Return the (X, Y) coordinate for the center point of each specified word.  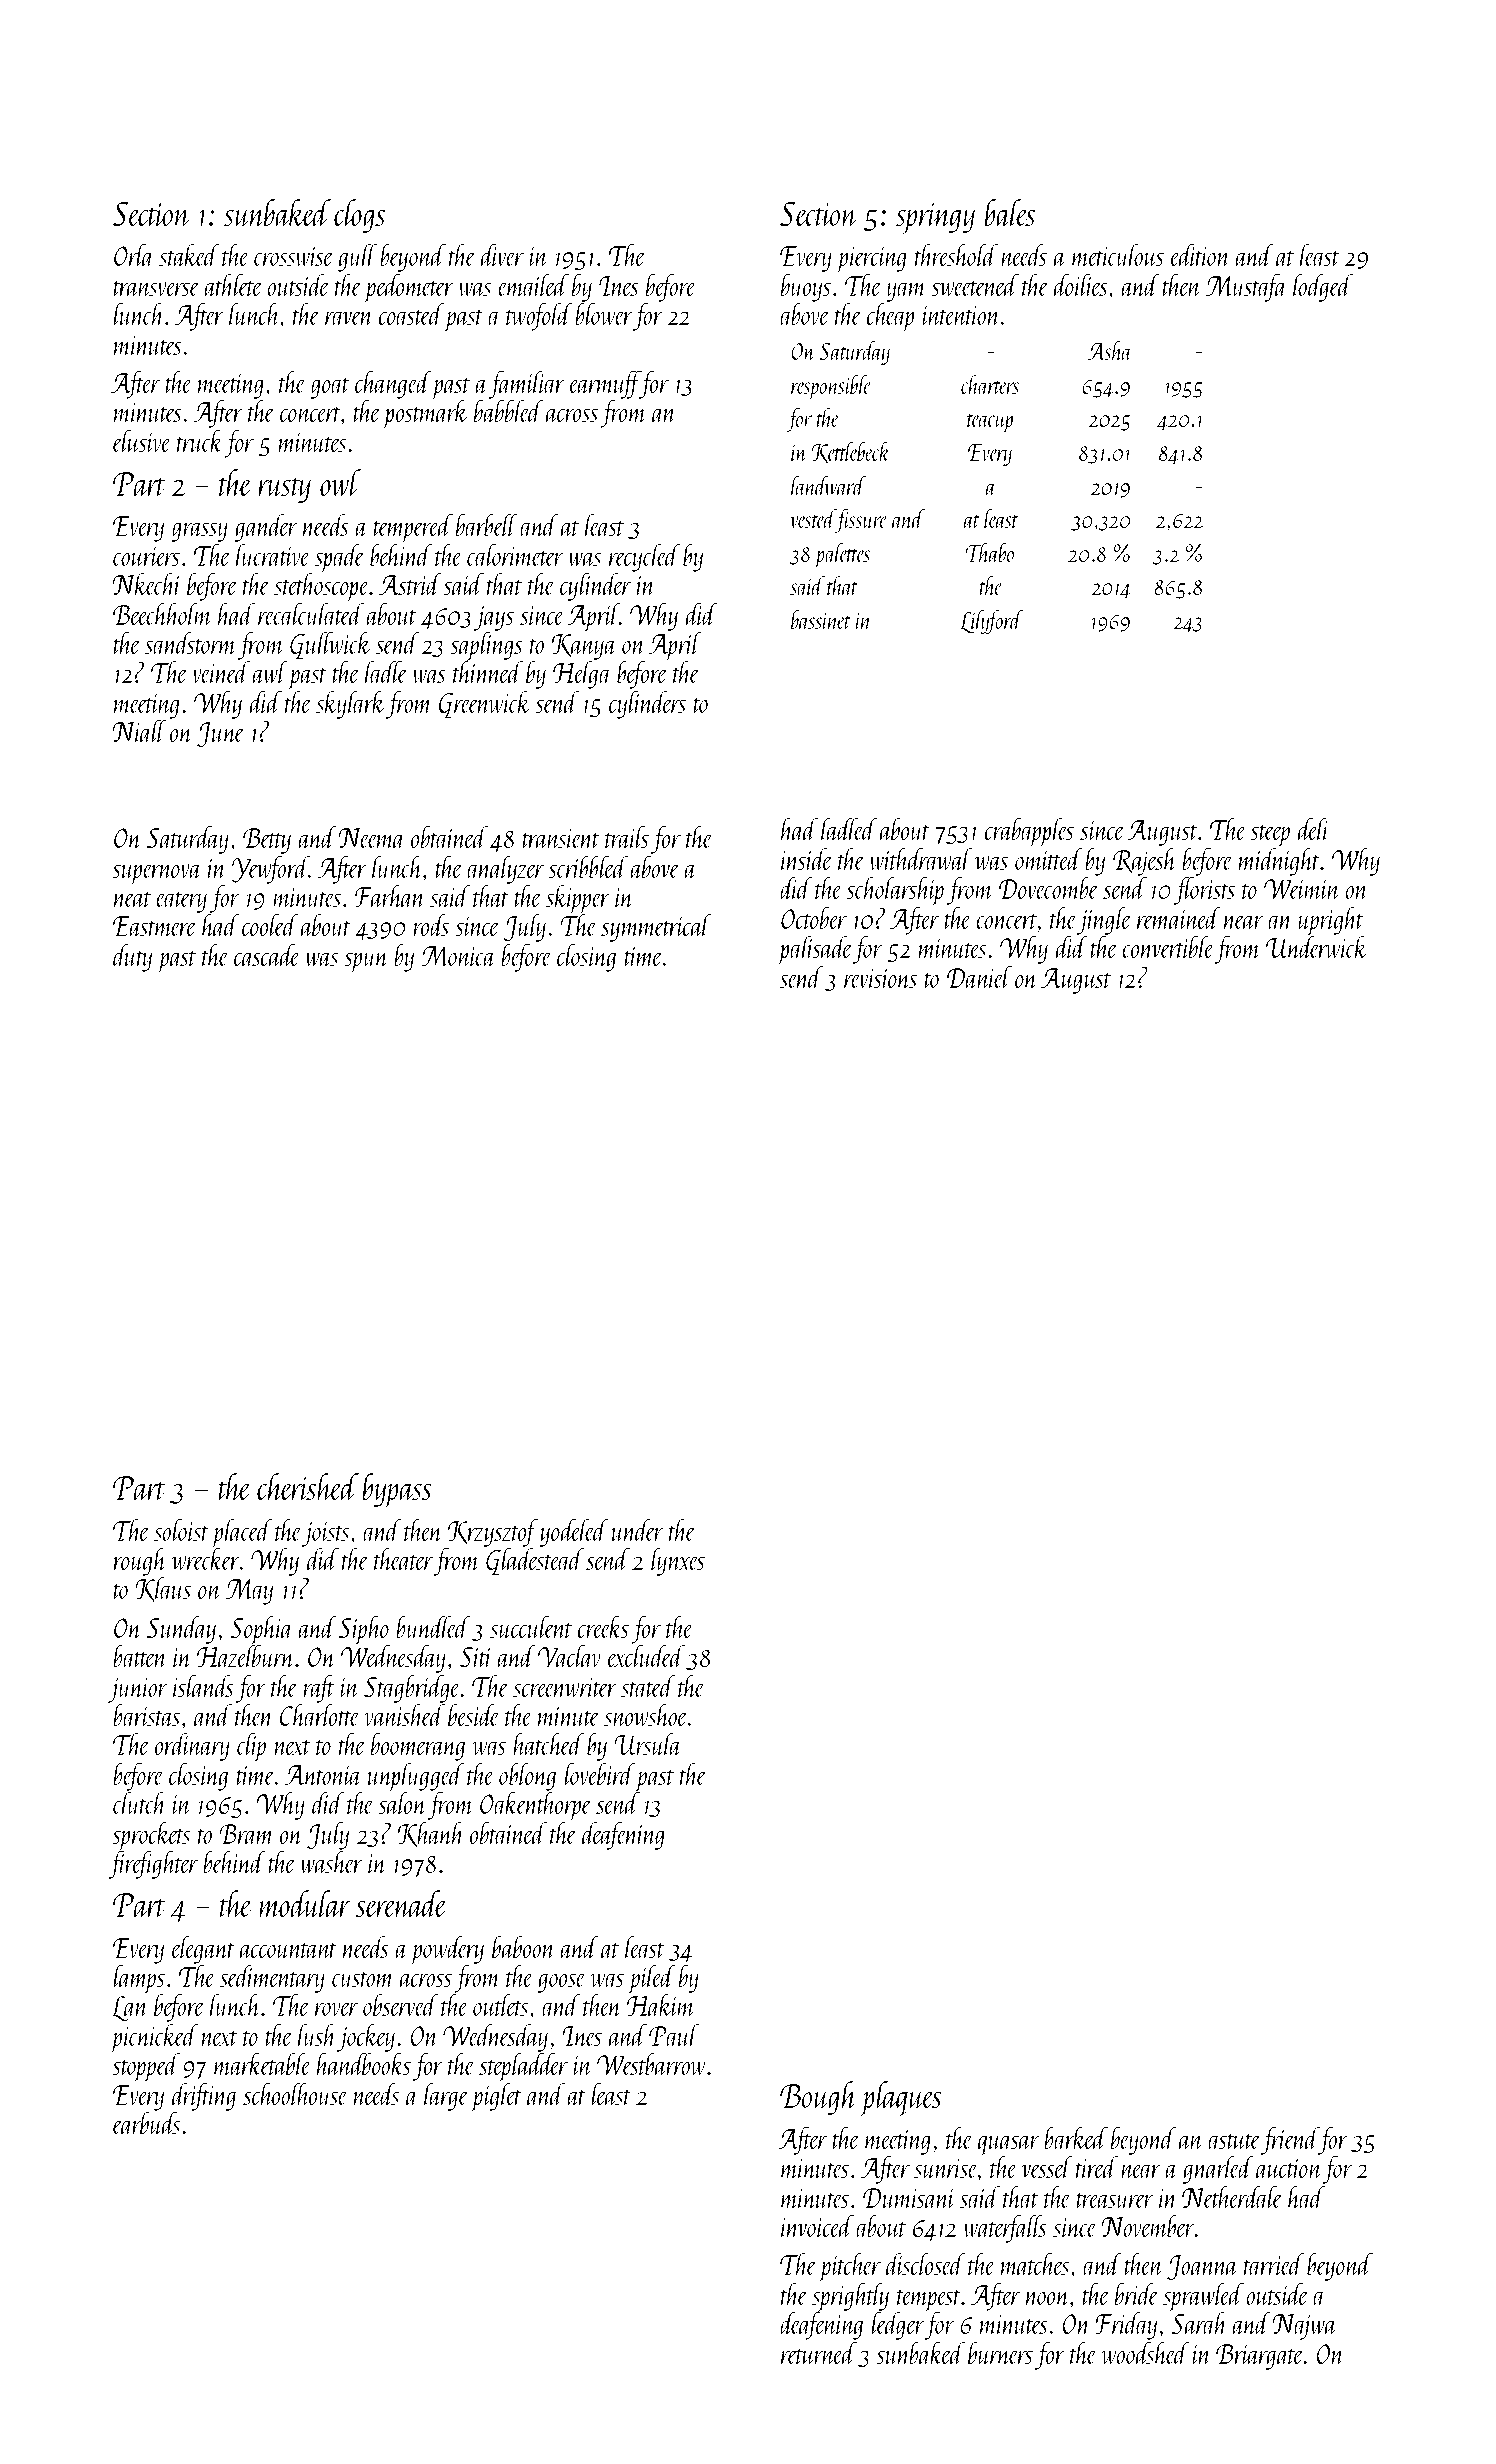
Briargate (1260, 2357)
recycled (644, 558)
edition (1201, 254)
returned (819, 2352)
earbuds (146, 2123)
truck (200, 440)
